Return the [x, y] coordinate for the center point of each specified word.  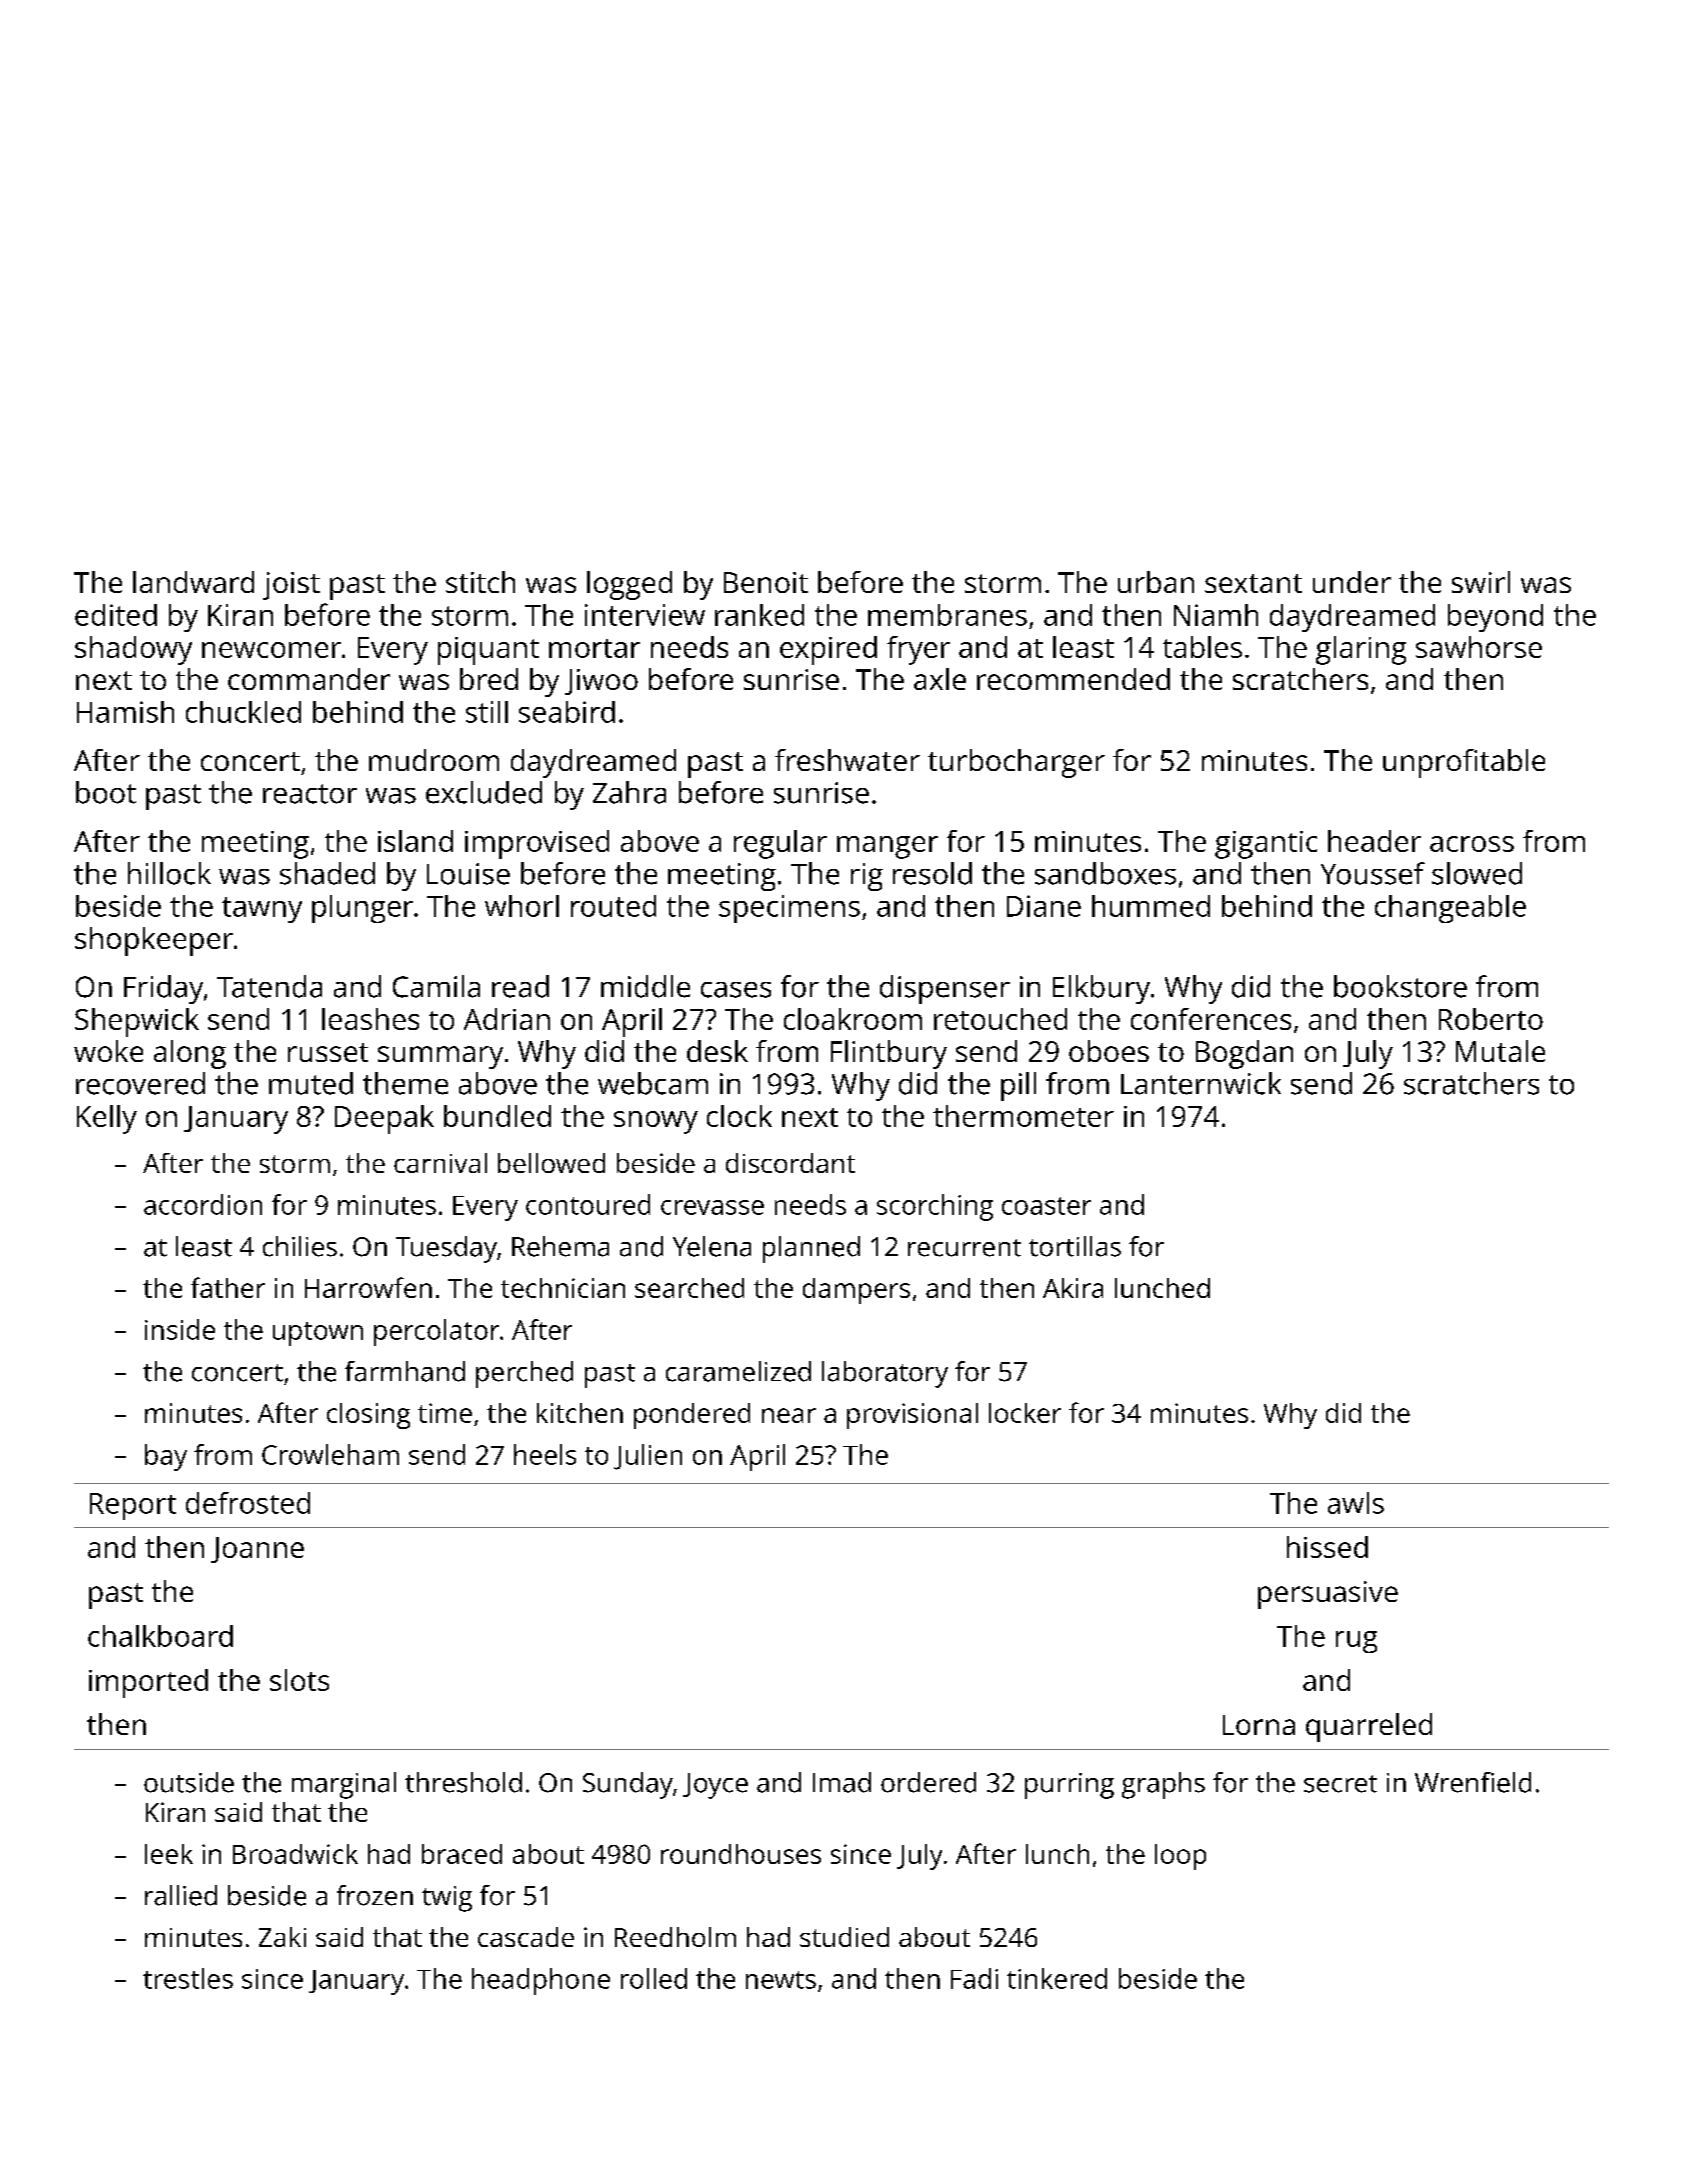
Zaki [282, 1937]
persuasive [1328, 1595]
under [1352, 582]
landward [193, 582]
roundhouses [741, 1854]
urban [1156, 582]
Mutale [1500, 1051]
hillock [169, 873]
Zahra [629, 792]
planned [811, 1249]
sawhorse [1479, 647]
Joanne [257, 1550]
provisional [912, 1416]
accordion [203, 1204]
